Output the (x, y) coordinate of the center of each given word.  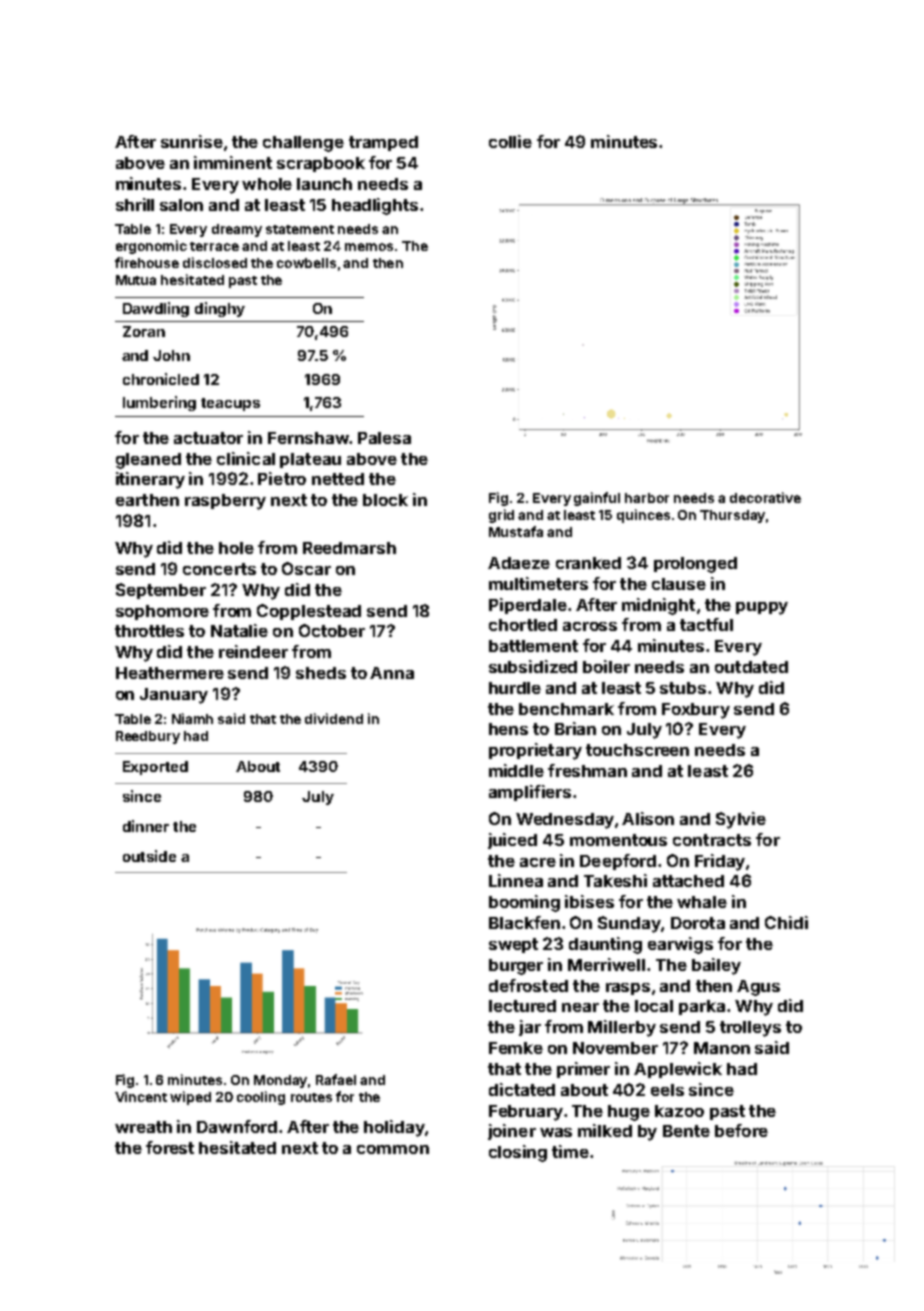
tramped (383, 143)
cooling (261, 1098)
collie (510, 141)
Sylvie (741, 820)
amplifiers (530, 793)
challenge (303, 144)
